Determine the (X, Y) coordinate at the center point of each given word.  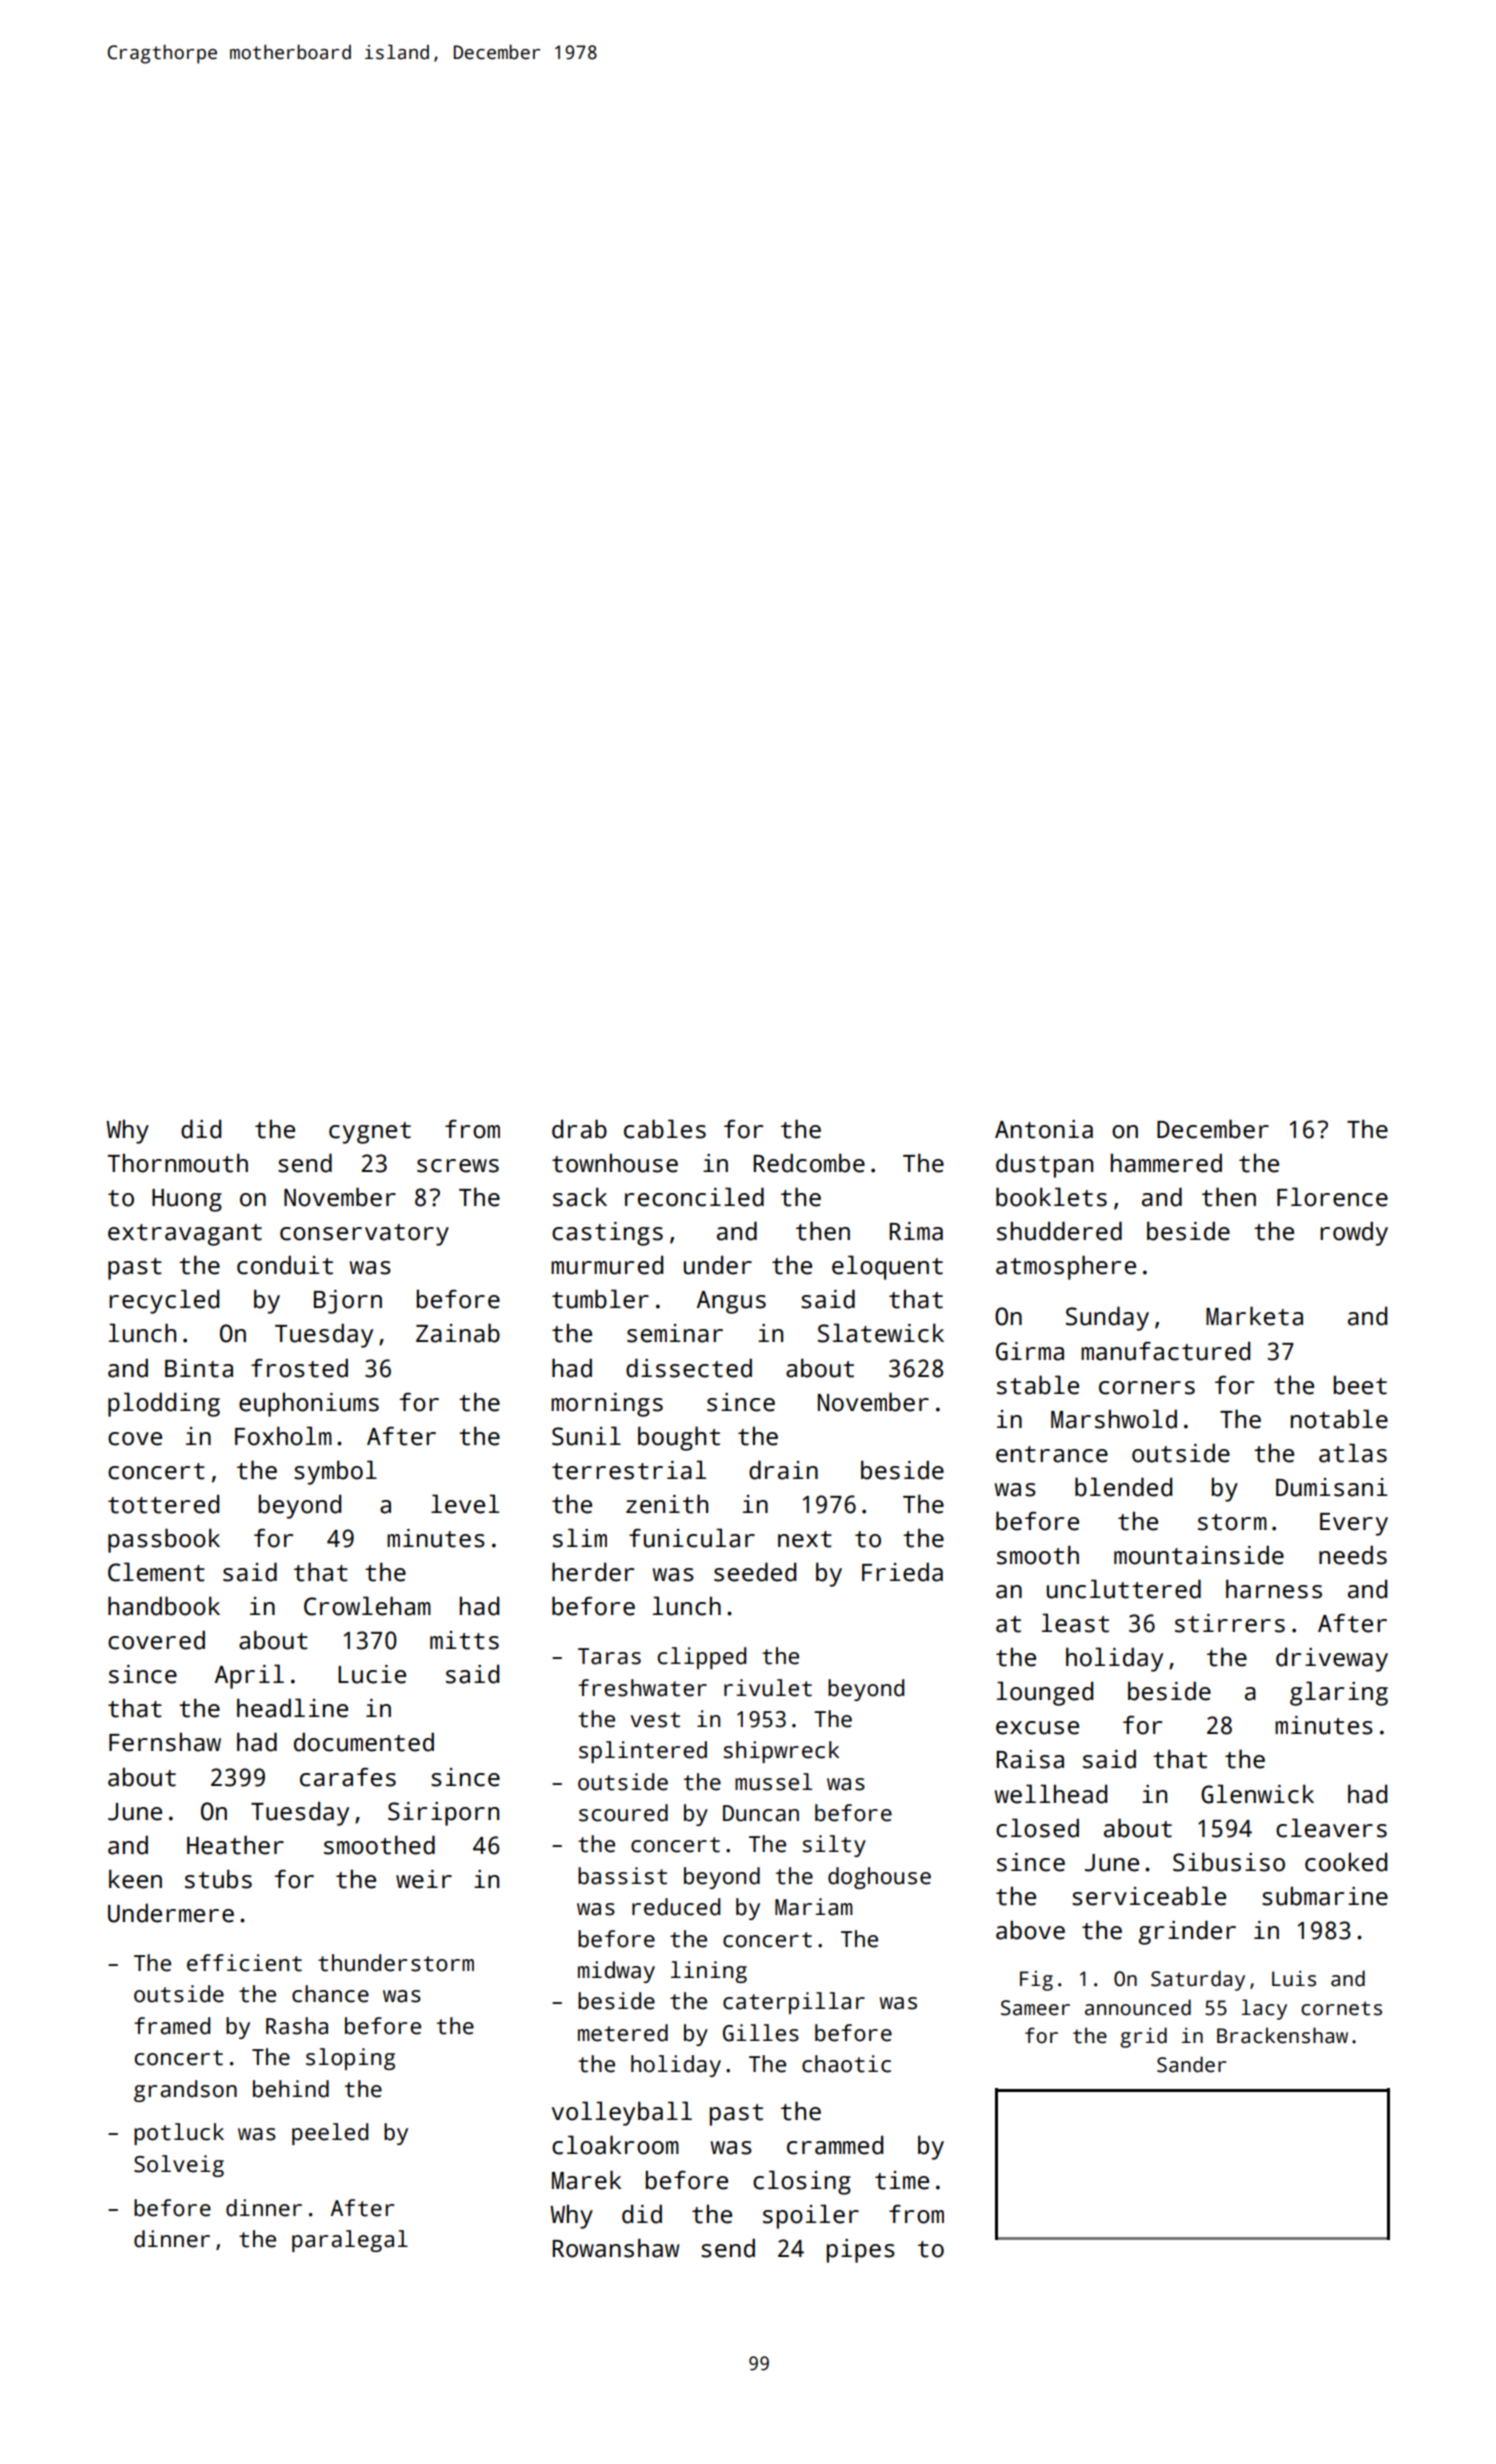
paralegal (350, 2241)
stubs (218, 1879)
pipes (861, 2251)
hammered (1166, 1163)
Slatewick (881, 1333)
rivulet (768, 1688)
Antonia (1044, 1129)
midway (616, 1972)
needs (1353, 1555)
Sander (1191, 2064)
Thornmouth (178, 1163)
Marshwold (1114, 1419)
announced (1138, 2007)
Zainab (458, 1333)
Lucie (372, 1674)
